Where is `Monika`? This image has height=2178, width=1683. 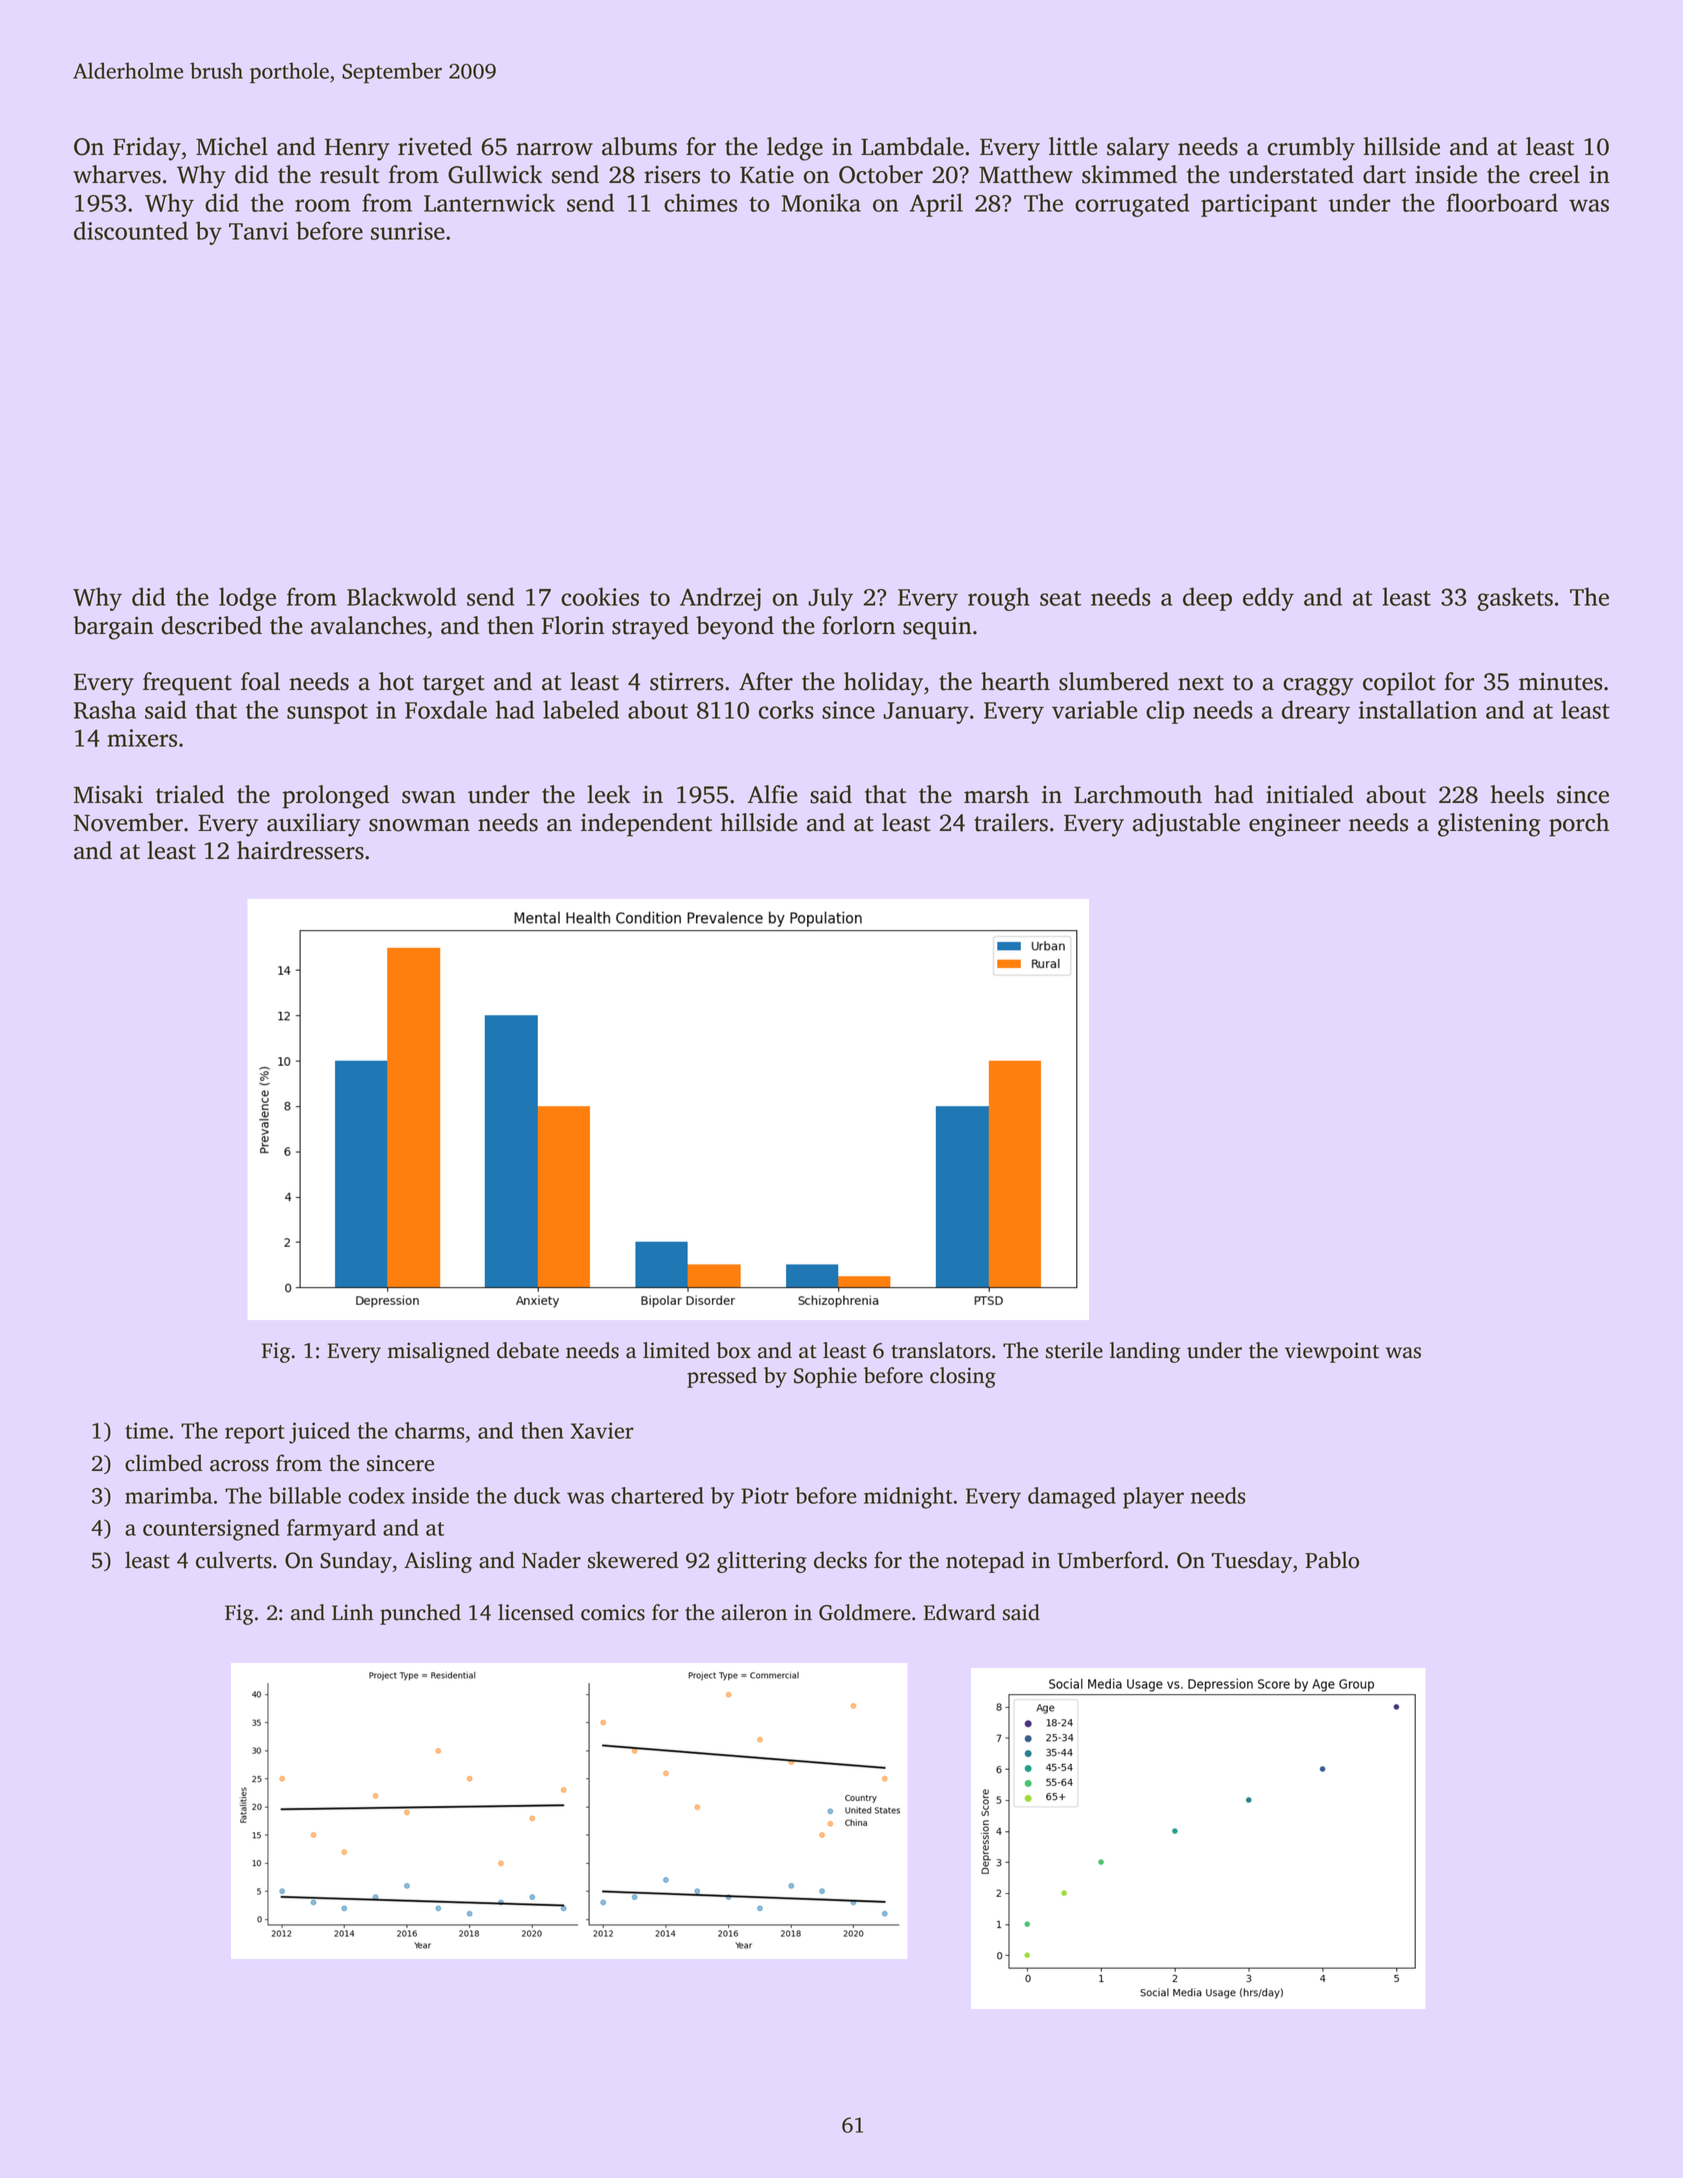 Monika is located at coordinates (821, 202).
